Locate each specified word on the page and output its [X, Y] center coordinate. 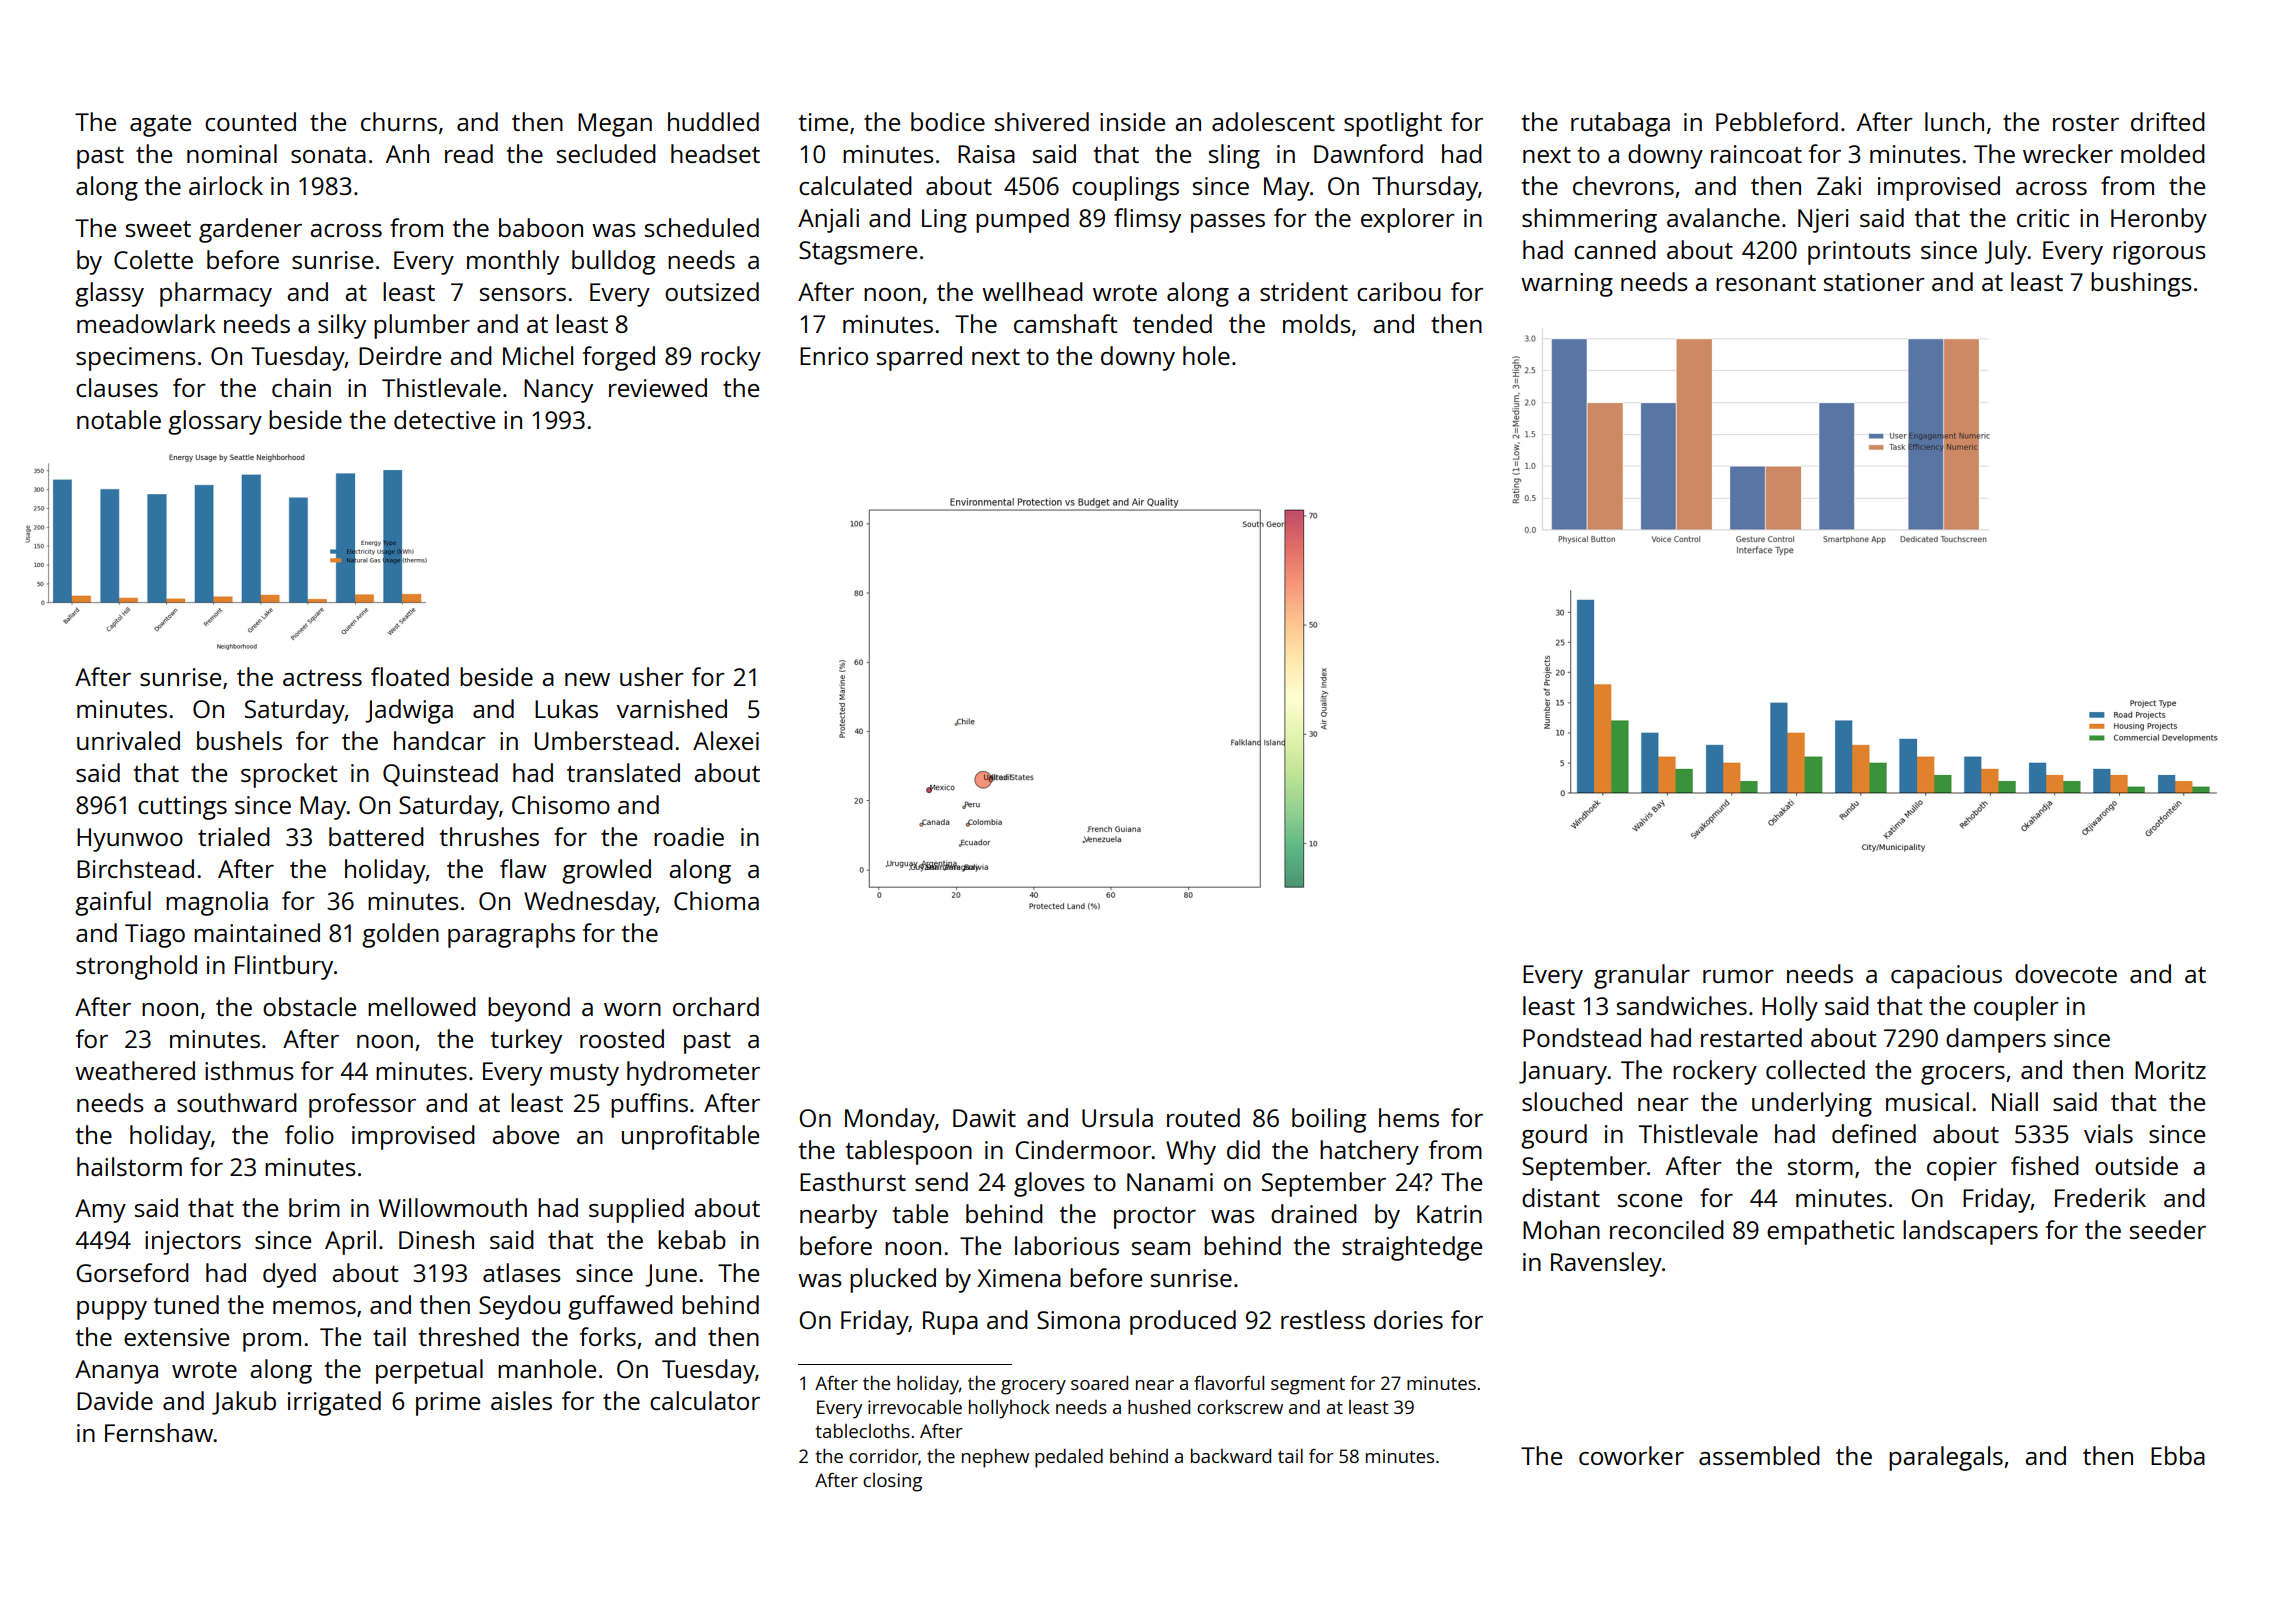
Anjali [828, 220]
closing [892, 1482]
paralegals [1946, 1458]
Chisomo [561, 804]
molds [1317, 323]
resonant [1766, 283]
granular [1642, 976]
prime [448, 1404]
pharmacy [216, 294]
